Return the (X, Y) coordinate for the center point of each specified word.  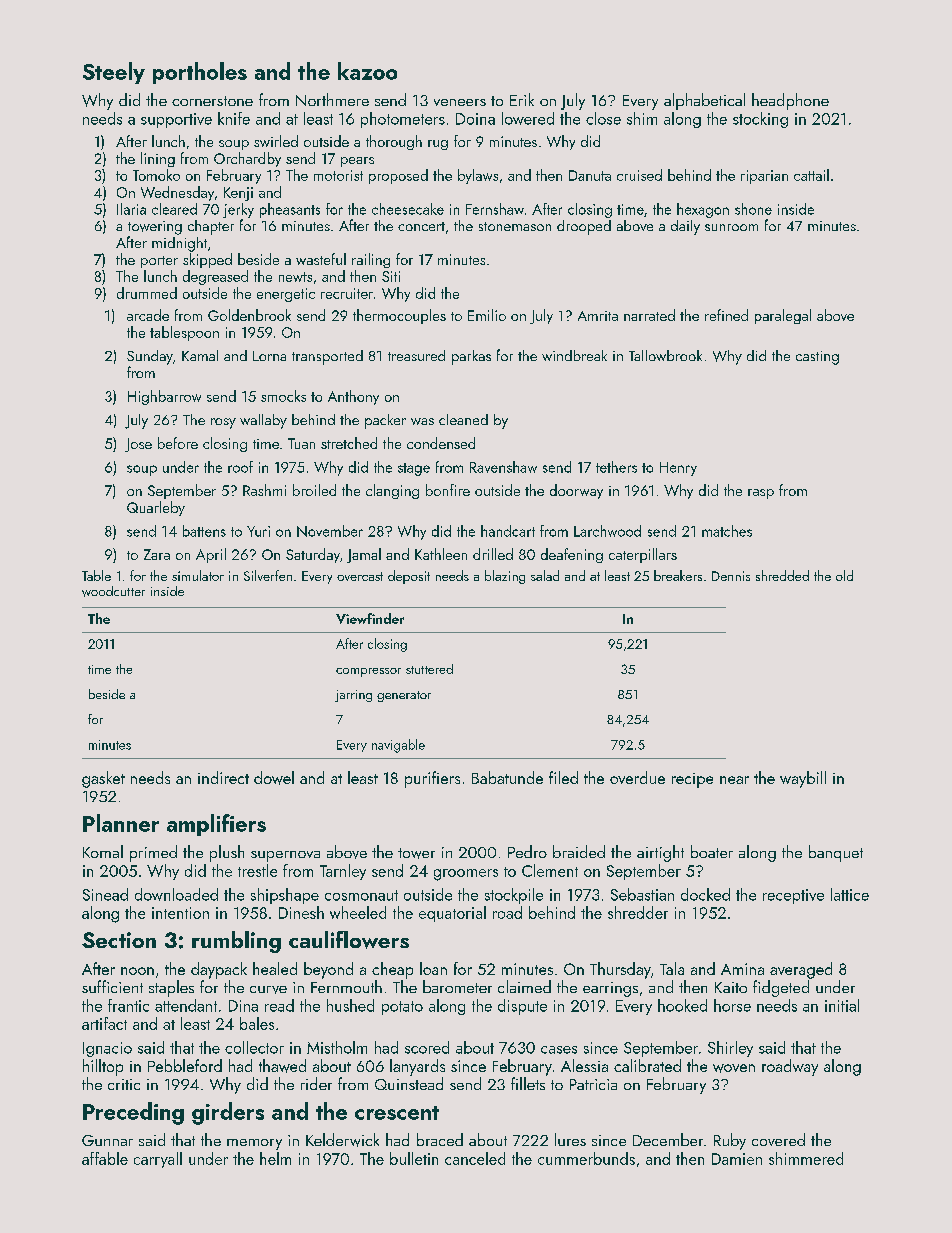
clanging (392, 491)
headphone (790, 101)
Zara (157, 554)
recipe (692, 780)
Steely (114, 73)
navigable (398, 746)
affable (105, 1158)
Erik (522, 99)
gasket (103, 779)
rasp (761, 494)
